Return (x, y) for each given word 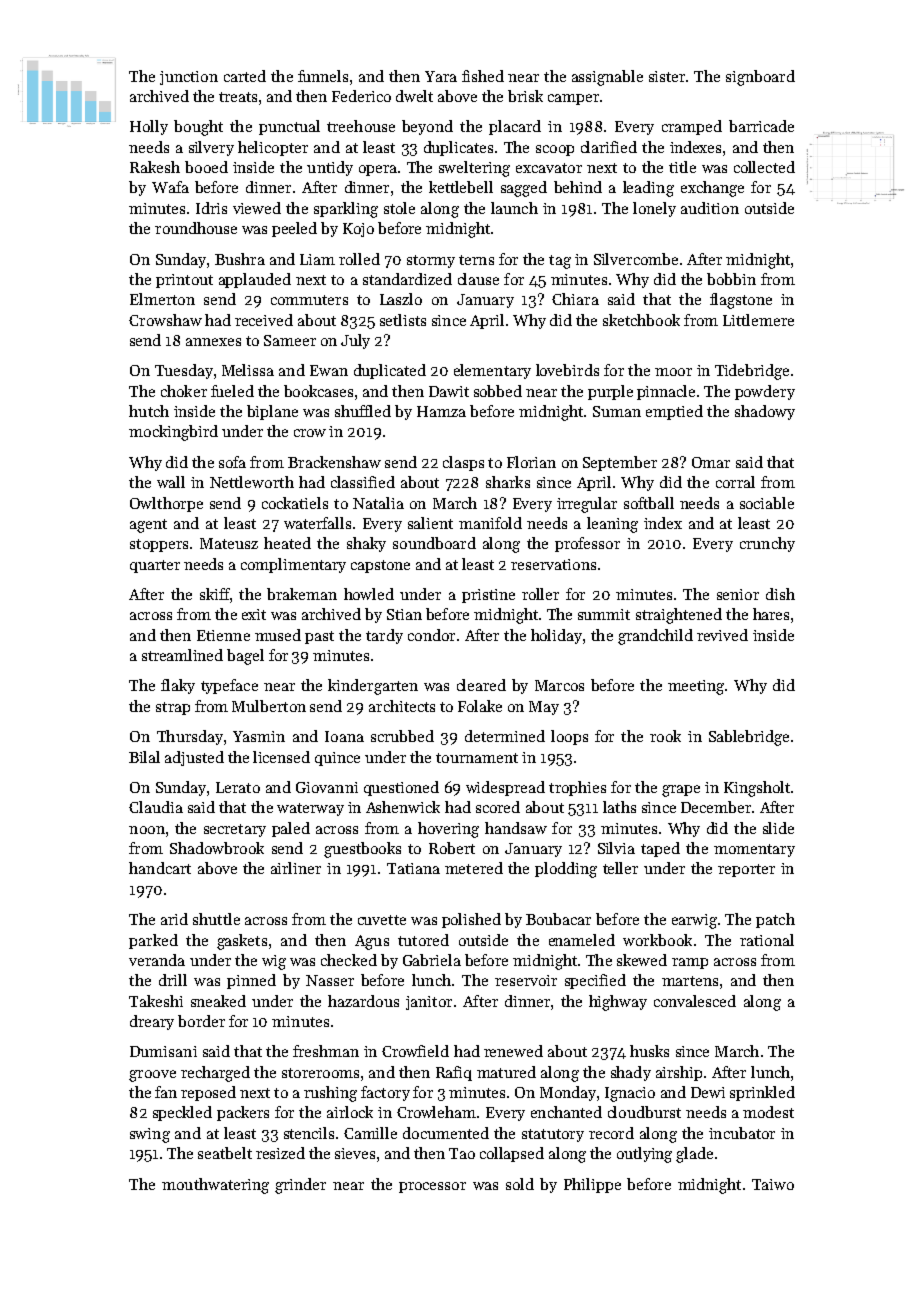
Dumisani (163, 1051)
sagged (524, 189)
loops (569, 737)
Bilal (144, 757)
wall (171, 482)
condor (431, 635)
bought (198, 128)
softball (649, 503)
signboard (760, 78)
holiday (556, 636)
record (611, 1133)
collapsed (512, 1154)
